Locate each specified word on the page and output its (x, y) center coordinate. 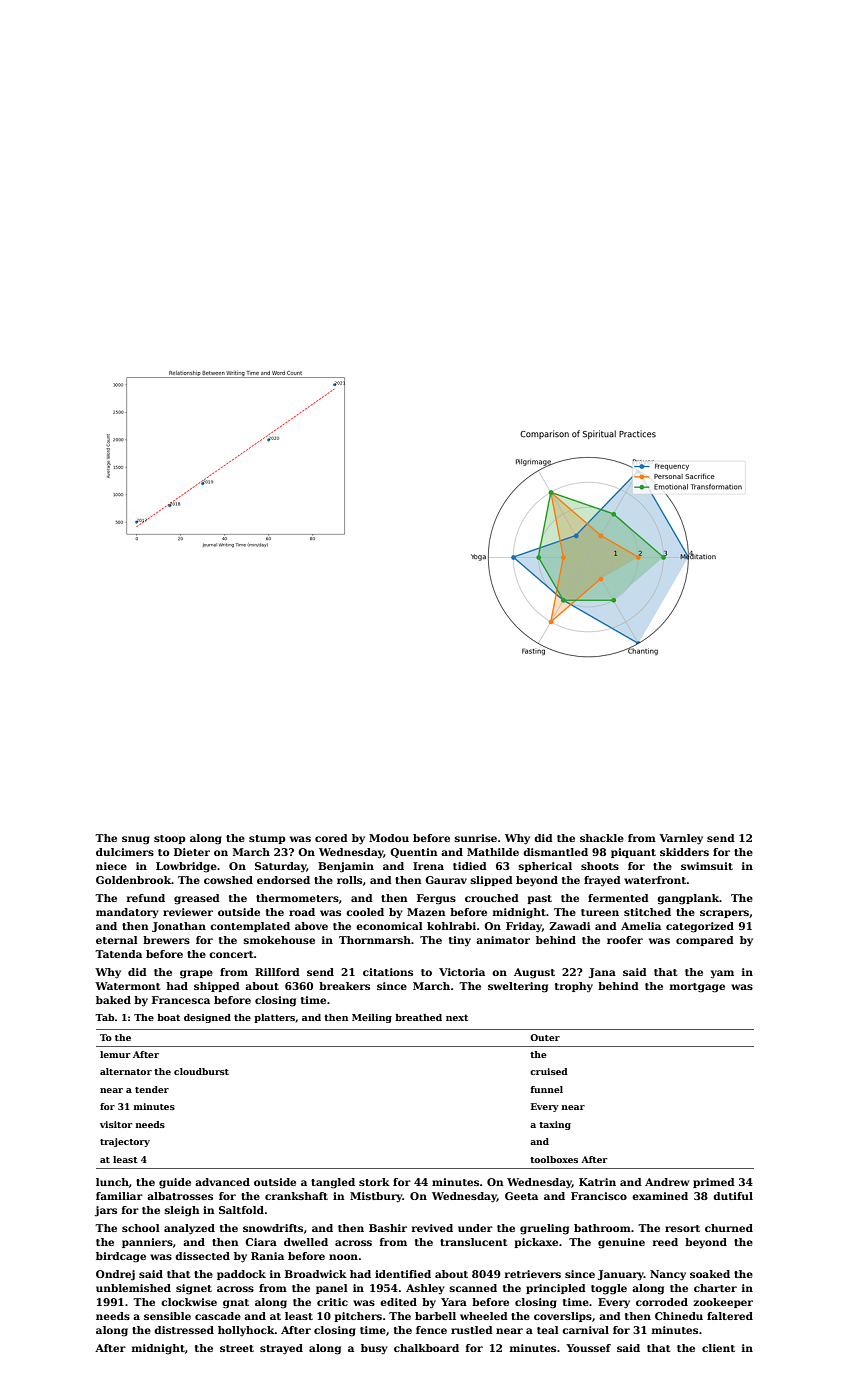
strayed (281, 1349)
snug (136, 840)
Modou (389, 838)
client (718, 1348)
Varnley (681, 839)
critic (332, 1302)
